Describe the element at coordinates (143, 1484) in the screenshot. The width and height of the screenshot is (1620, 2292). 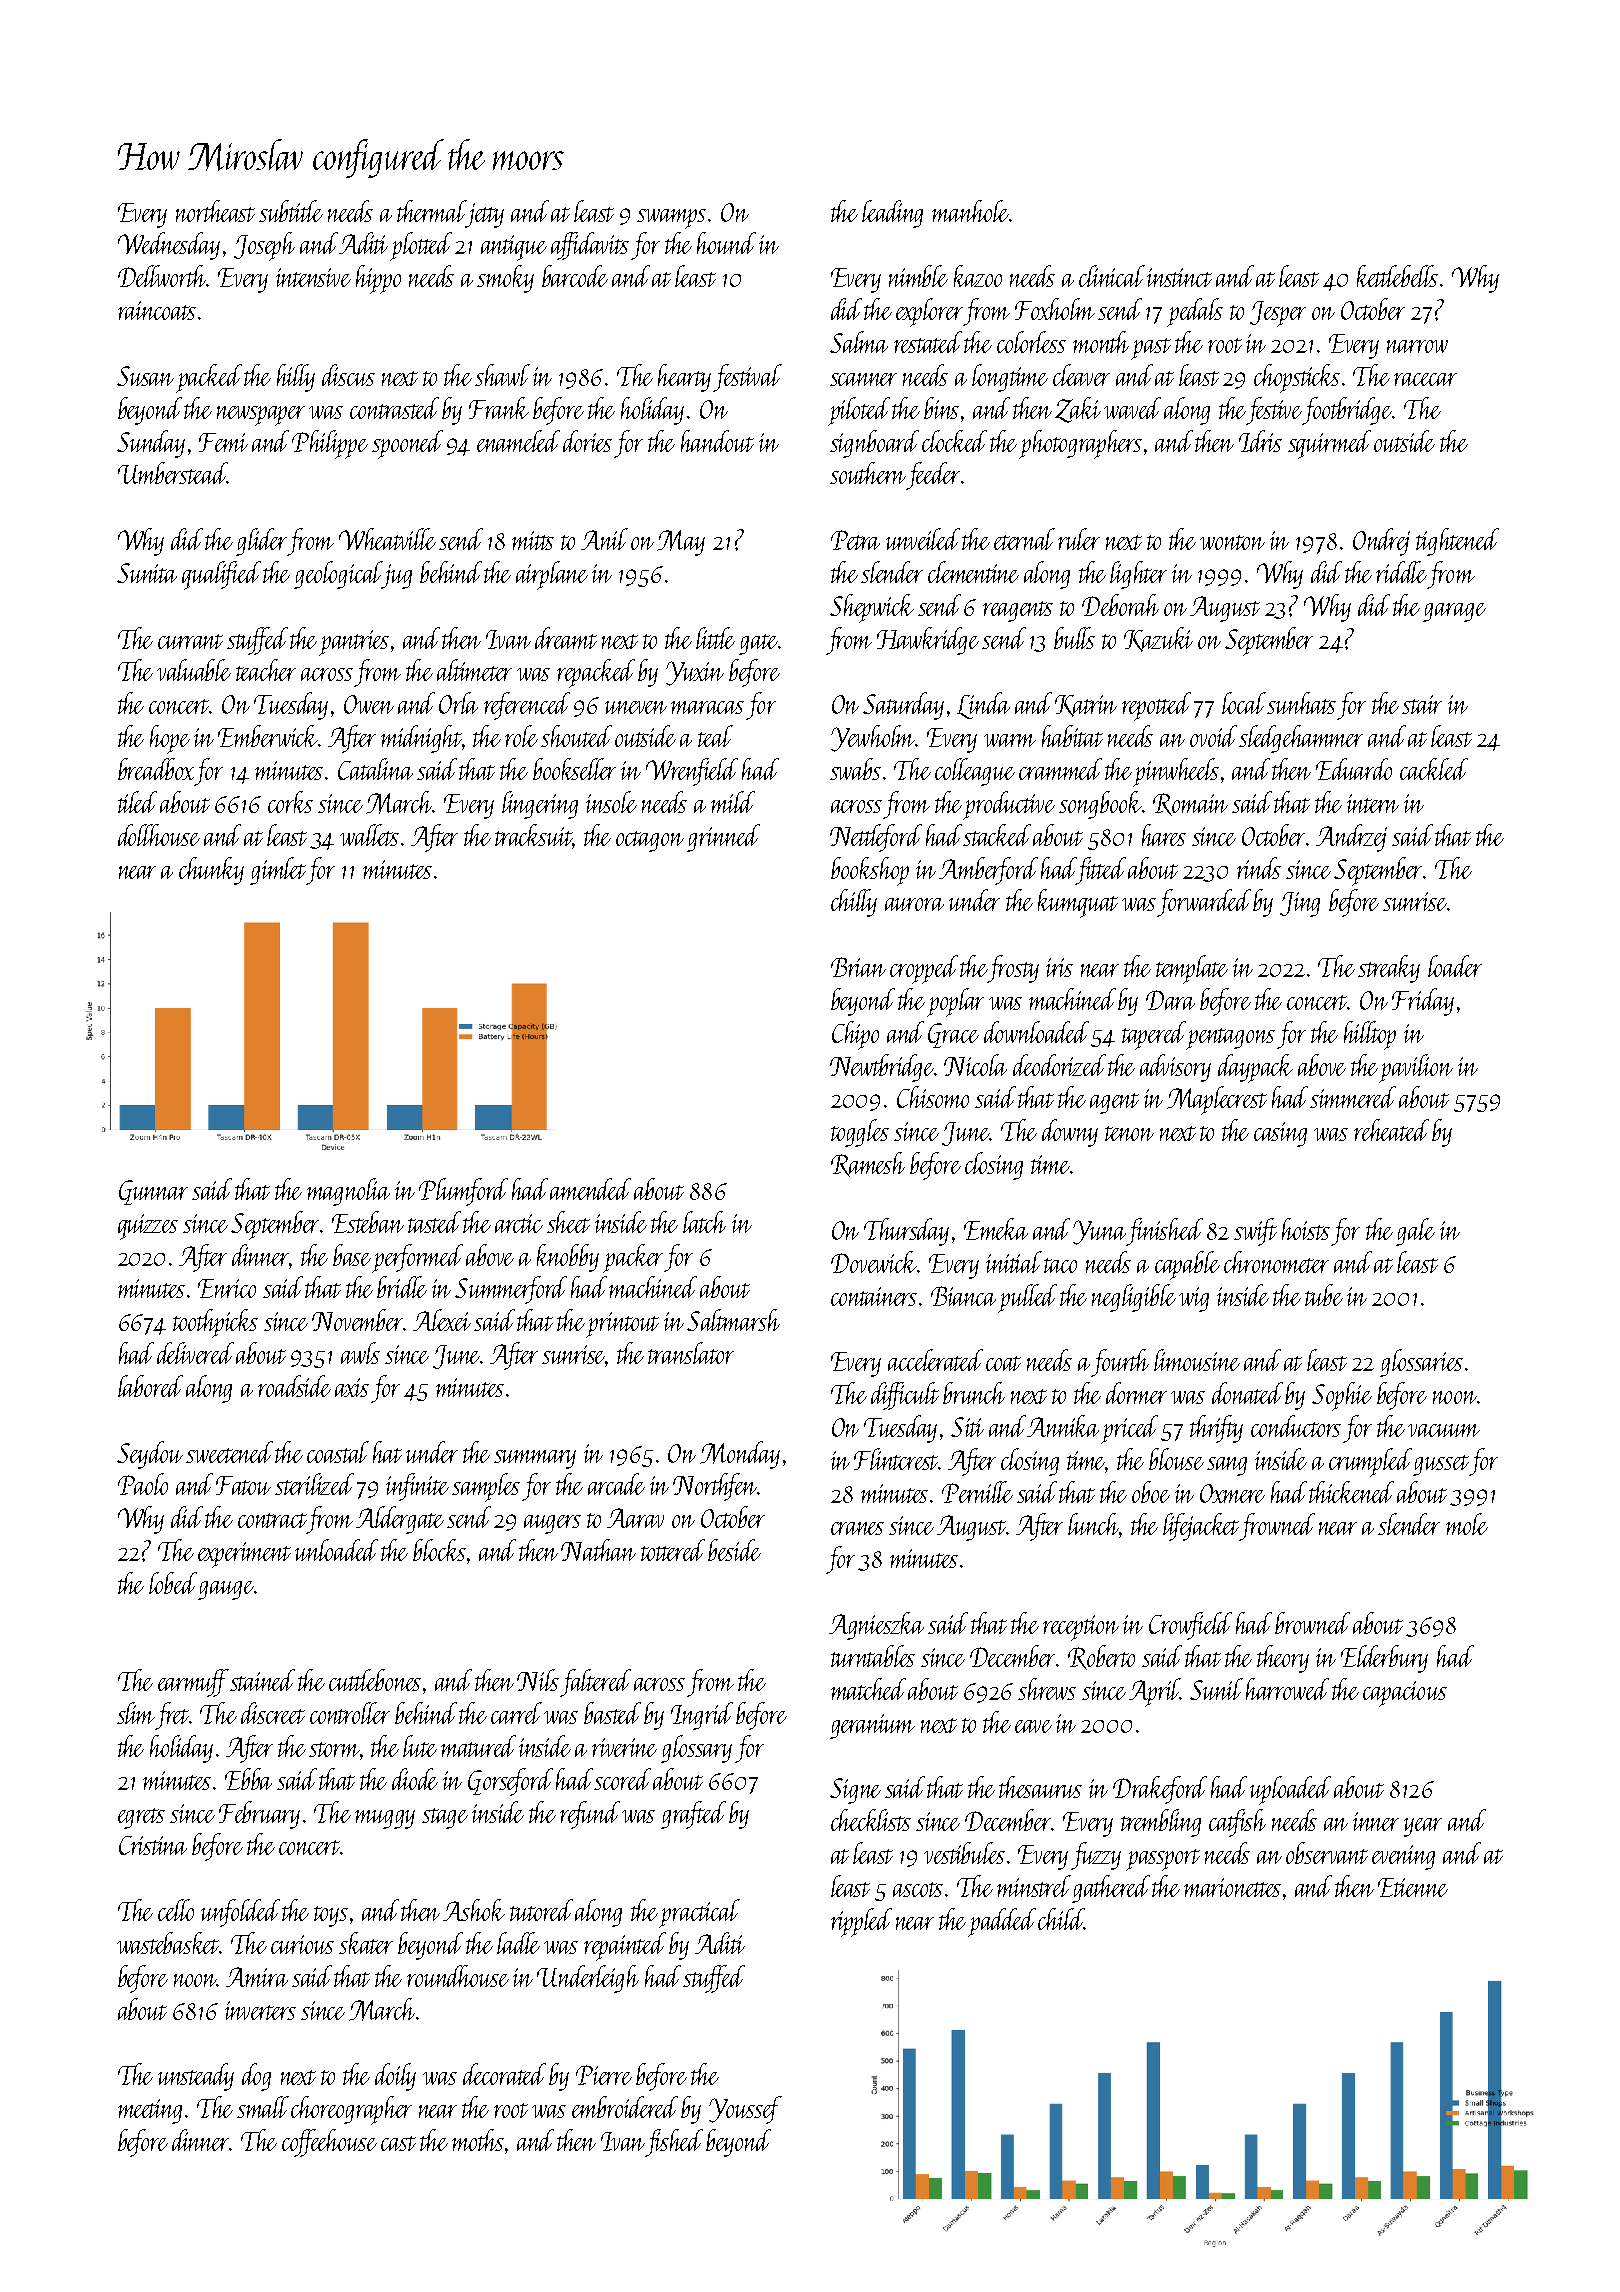
I see `Paolo` at that location.
